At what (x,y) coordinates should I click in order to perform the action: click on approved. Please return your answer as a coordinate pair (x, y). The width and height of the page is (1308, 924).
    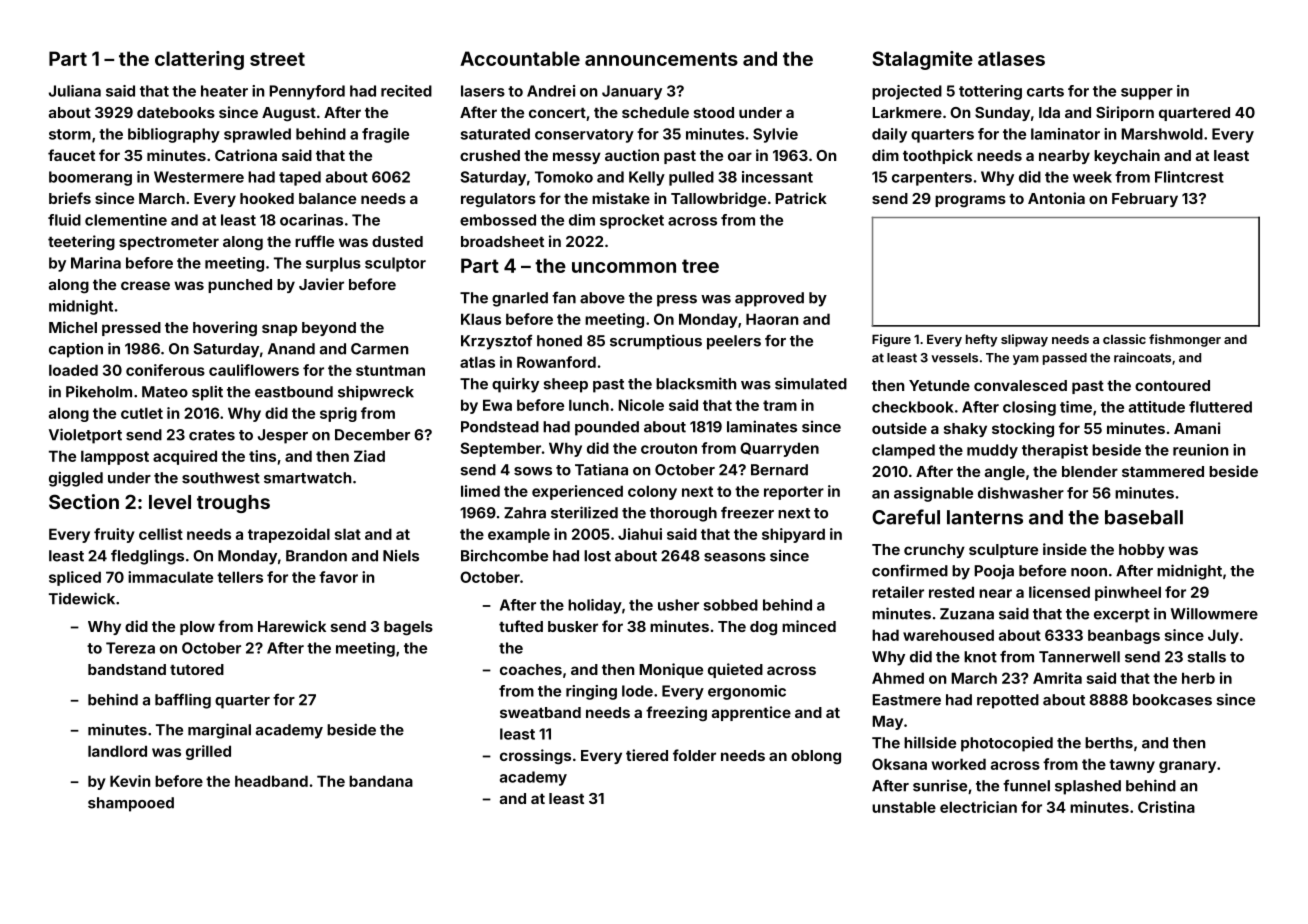
    Looking at the image, I should click on (769, 299).
